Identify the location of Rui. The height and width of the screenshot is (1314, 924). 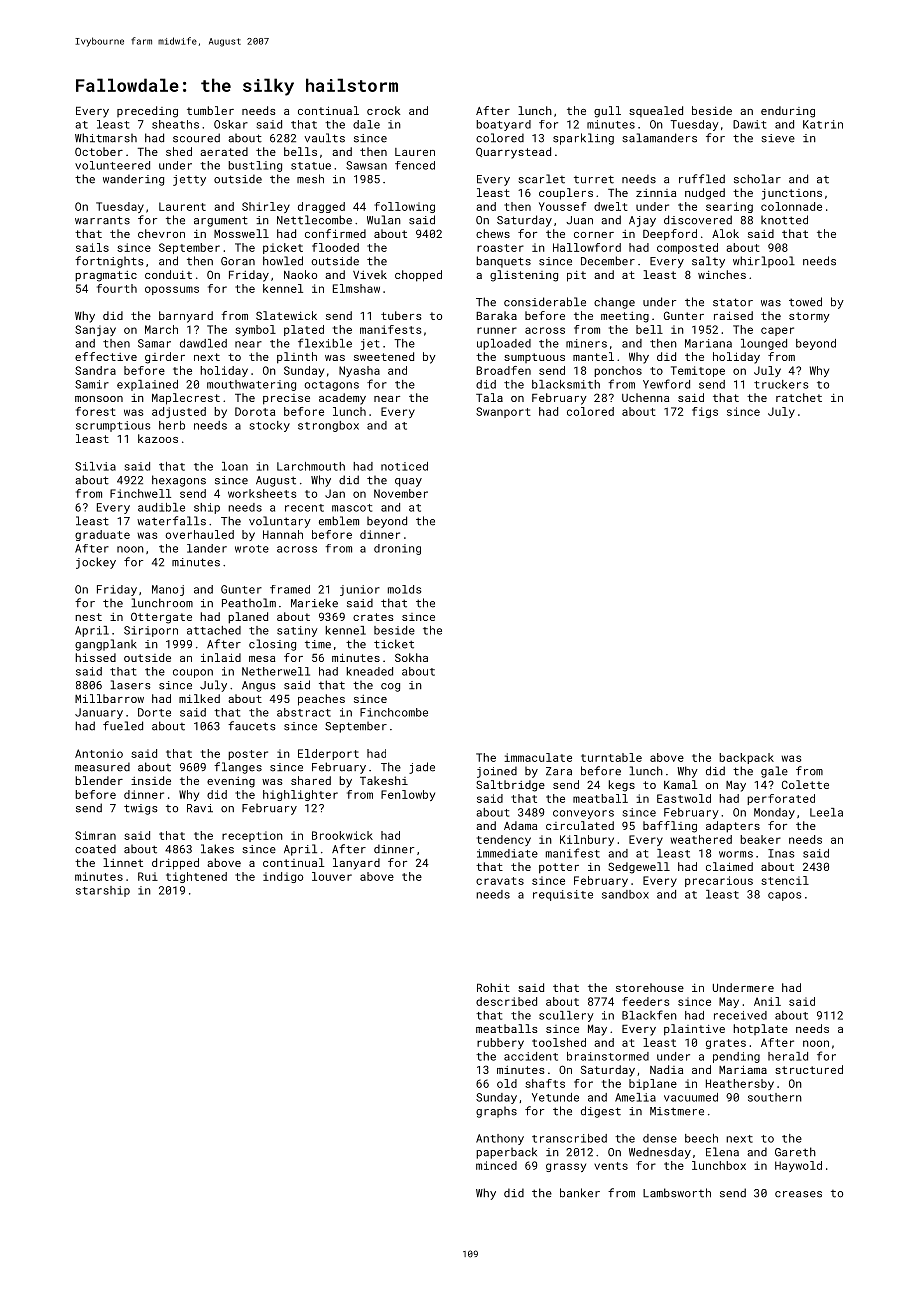
(148, 876).
